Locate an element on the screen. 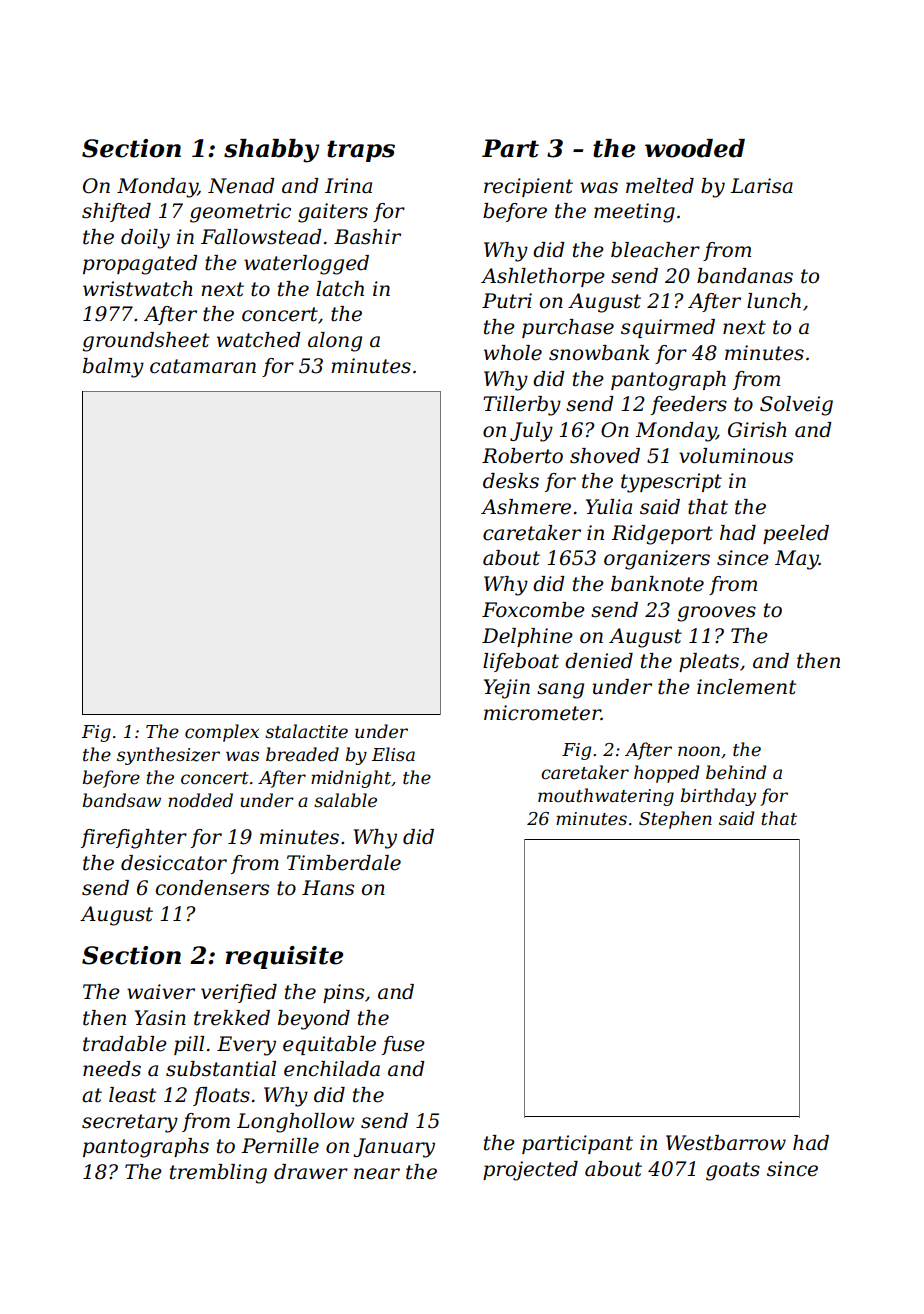 This screenshot has height=1314, width=924. doily is located at coordinates (145, 239).
